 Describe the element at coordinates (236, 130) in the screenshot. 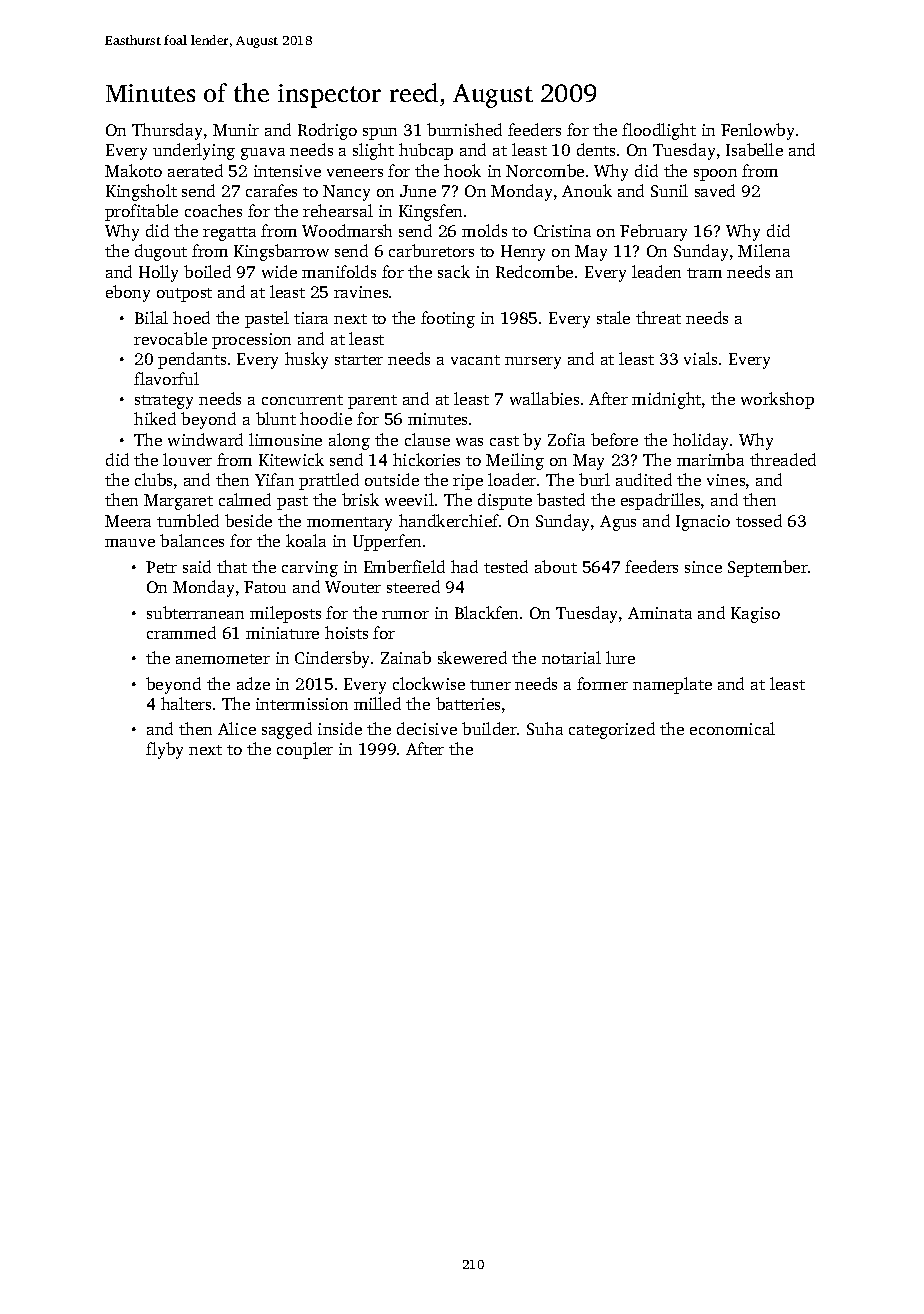

I see `Munir` at that location.
